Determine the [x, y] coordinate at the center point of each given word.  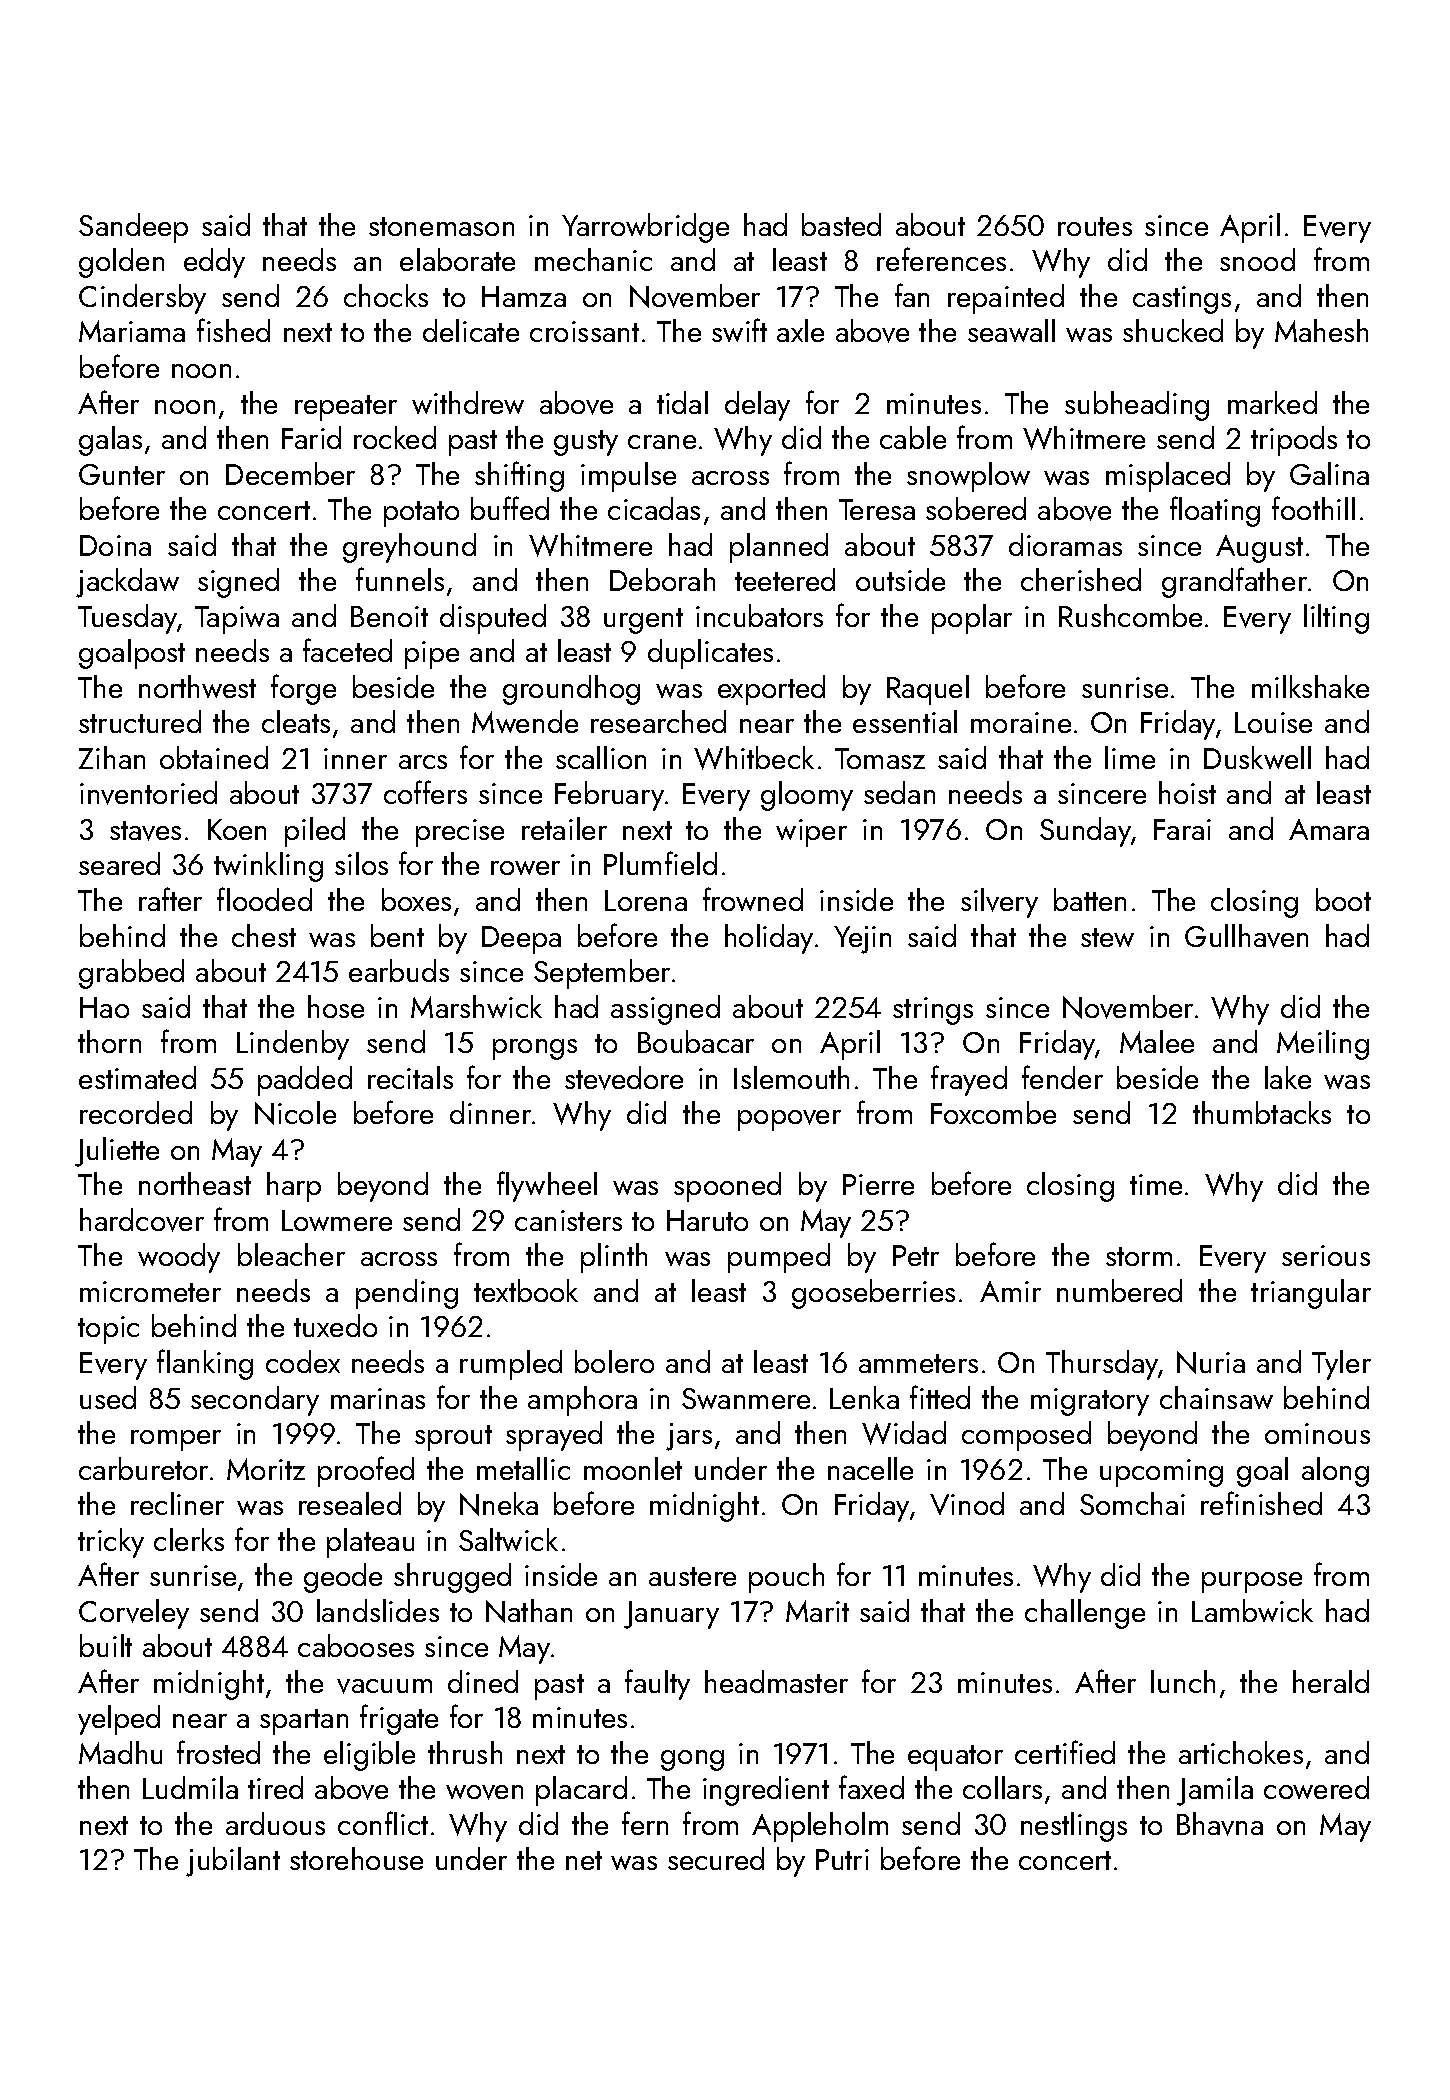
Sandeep [133, 228]
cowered [1316, 1787]
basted [841, 224]
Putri [842, 1859]
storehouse [356, 1858]
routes [1095, 226]
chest [264, 935]
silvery [999, 903]
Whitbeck [754, 758]
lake [1288, 1077]
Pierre [878, 1184]
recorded [136, 1112]
